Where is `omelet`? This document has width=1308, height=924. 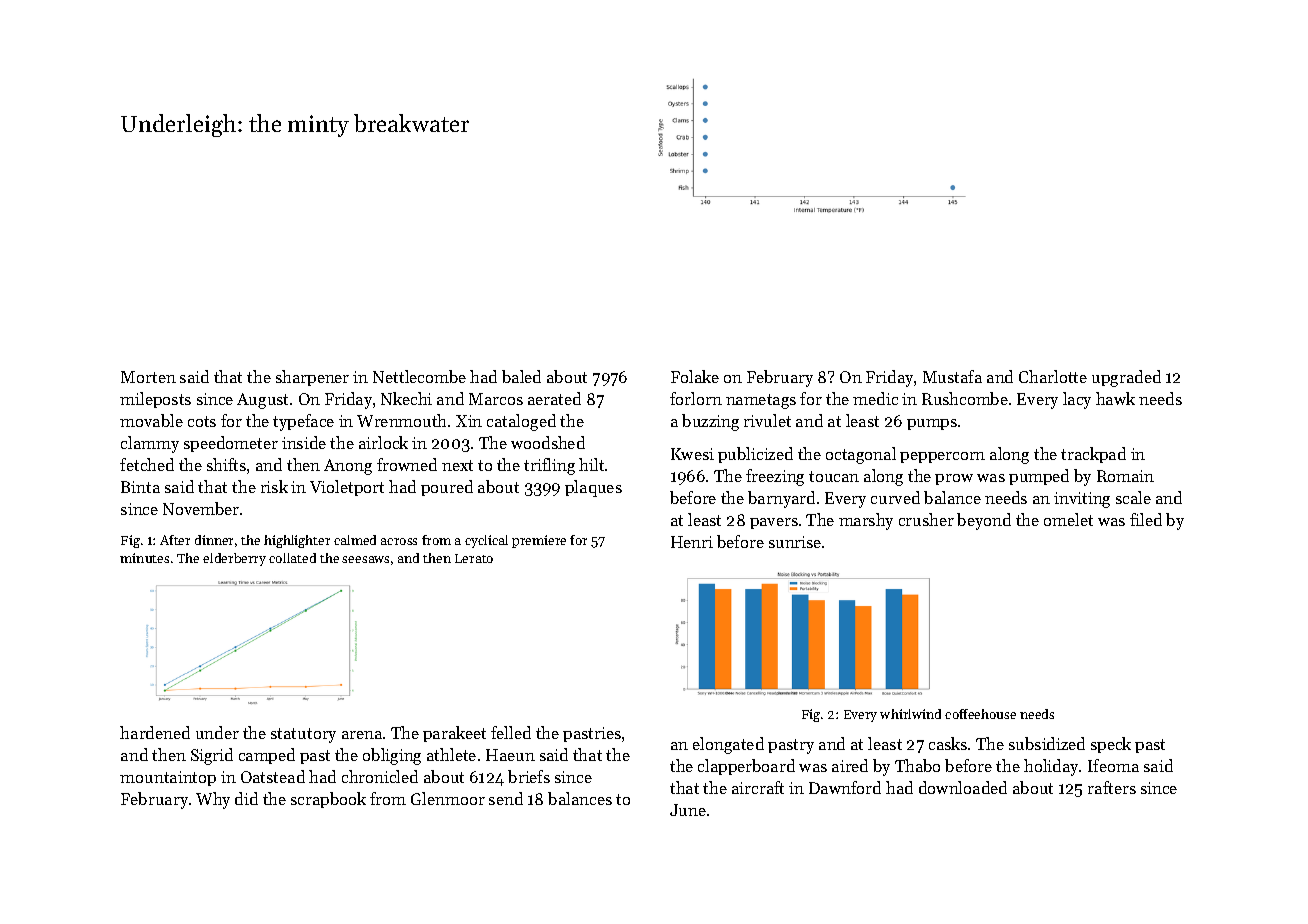
omelet is located at coordinates (1068, 519).
